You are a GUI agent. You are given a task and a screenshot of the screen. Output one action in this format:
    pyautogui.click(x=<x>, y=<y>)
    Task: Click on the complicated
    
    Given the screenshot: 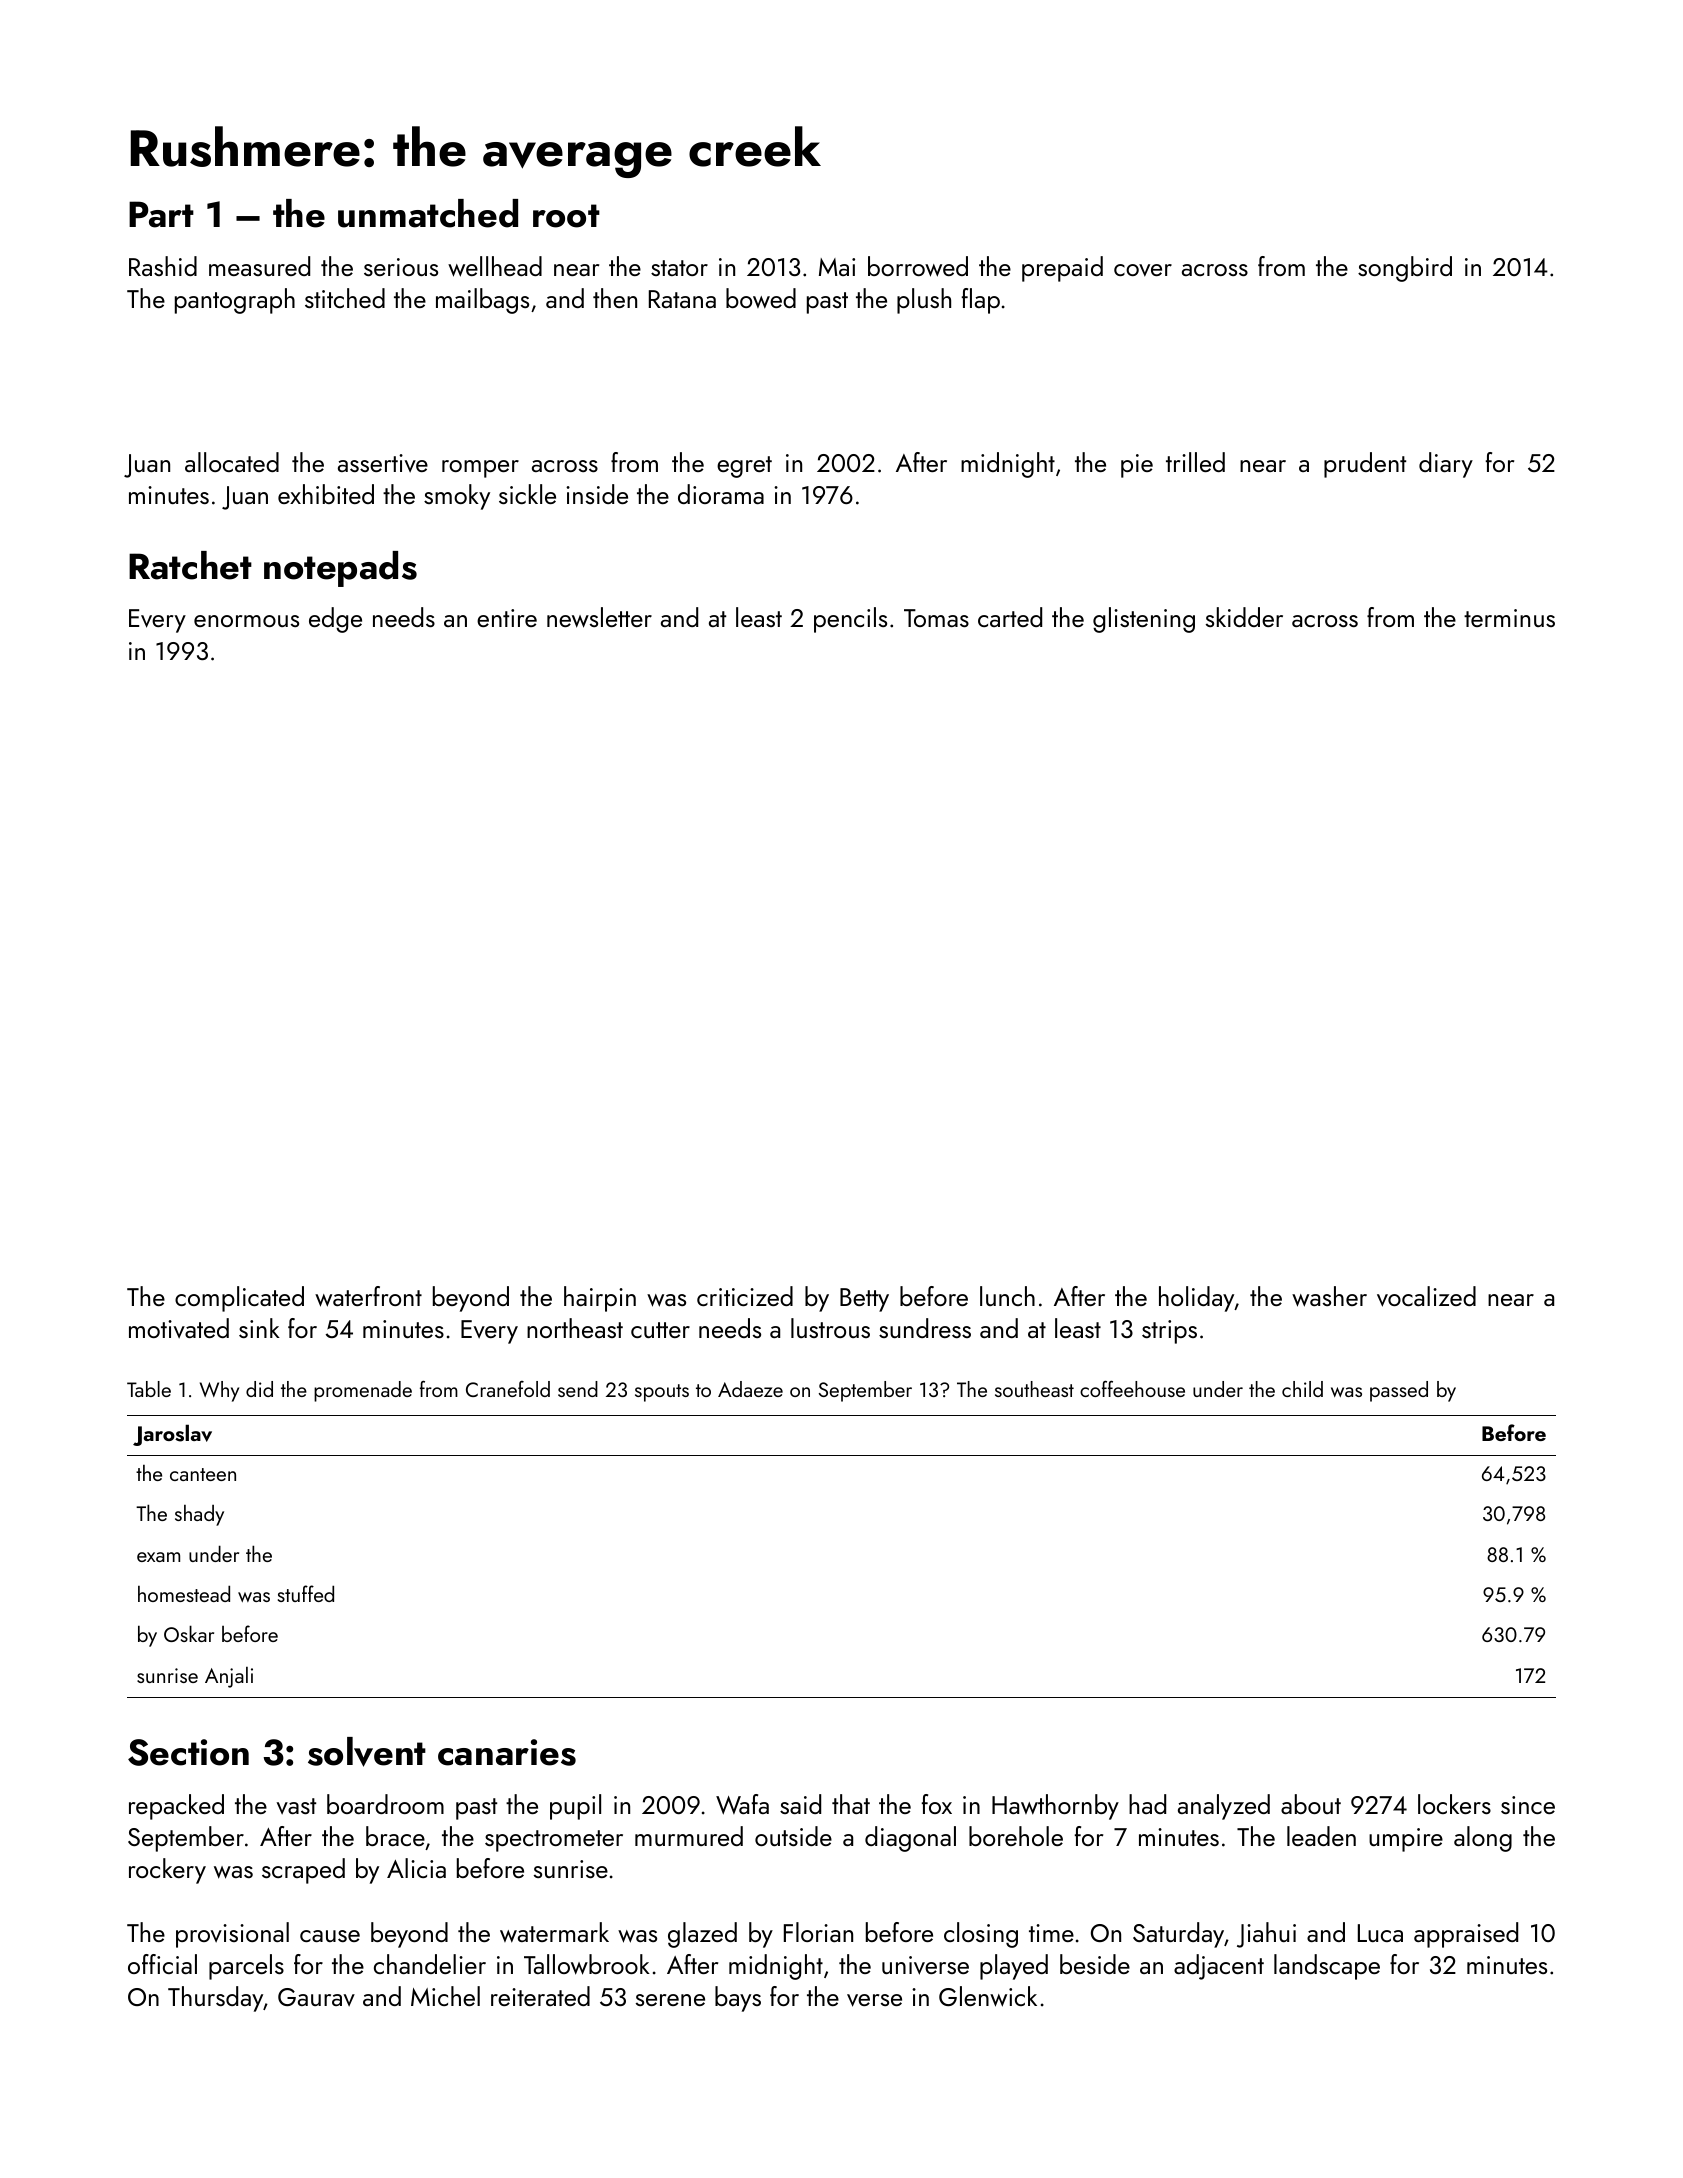 What is the action you would take?
    pyautogui.click(x=239, y=1299)
